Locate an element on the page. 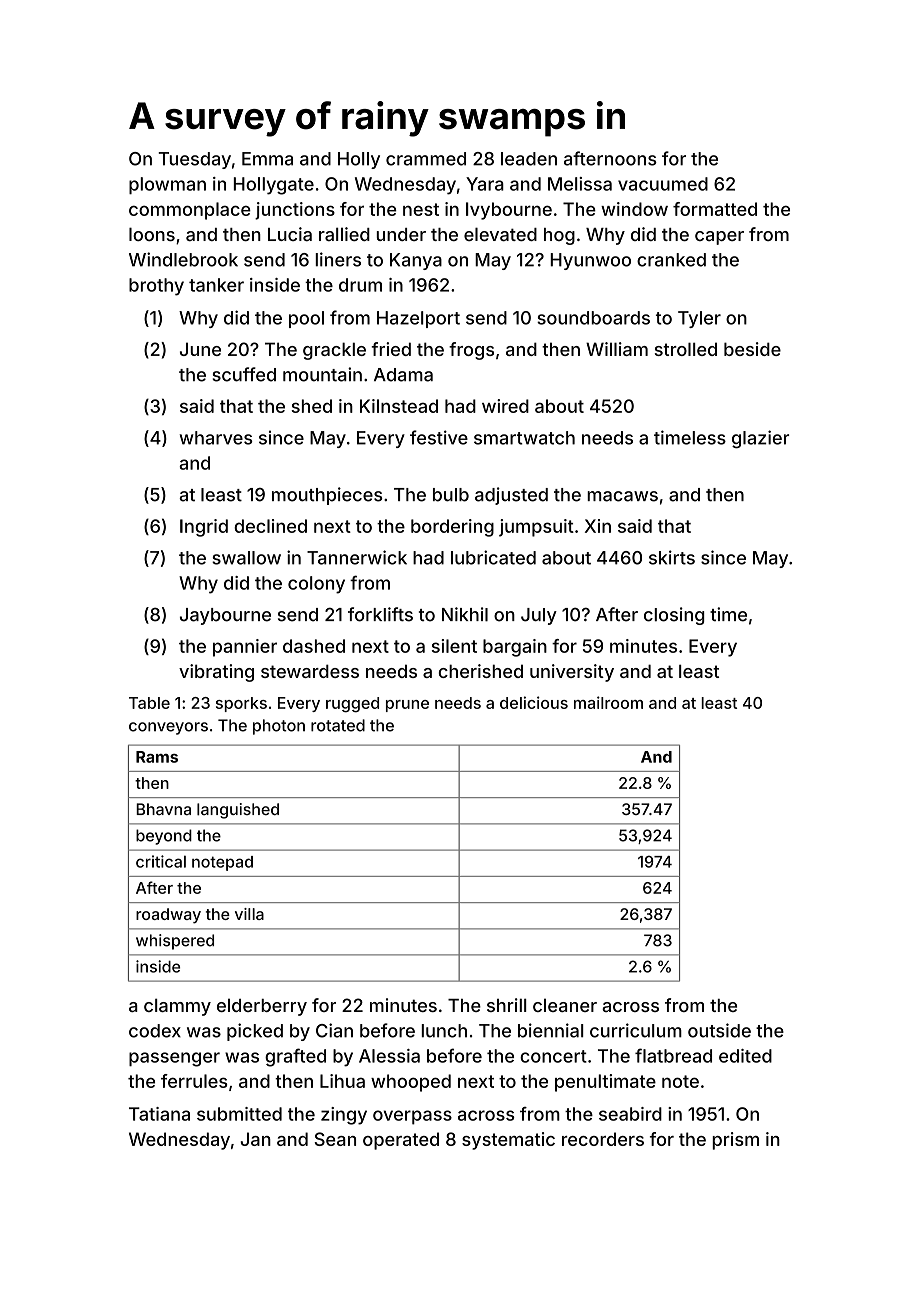 The width and height of the image is (924, 1311). bulb is located at coordinates (451, 495).
